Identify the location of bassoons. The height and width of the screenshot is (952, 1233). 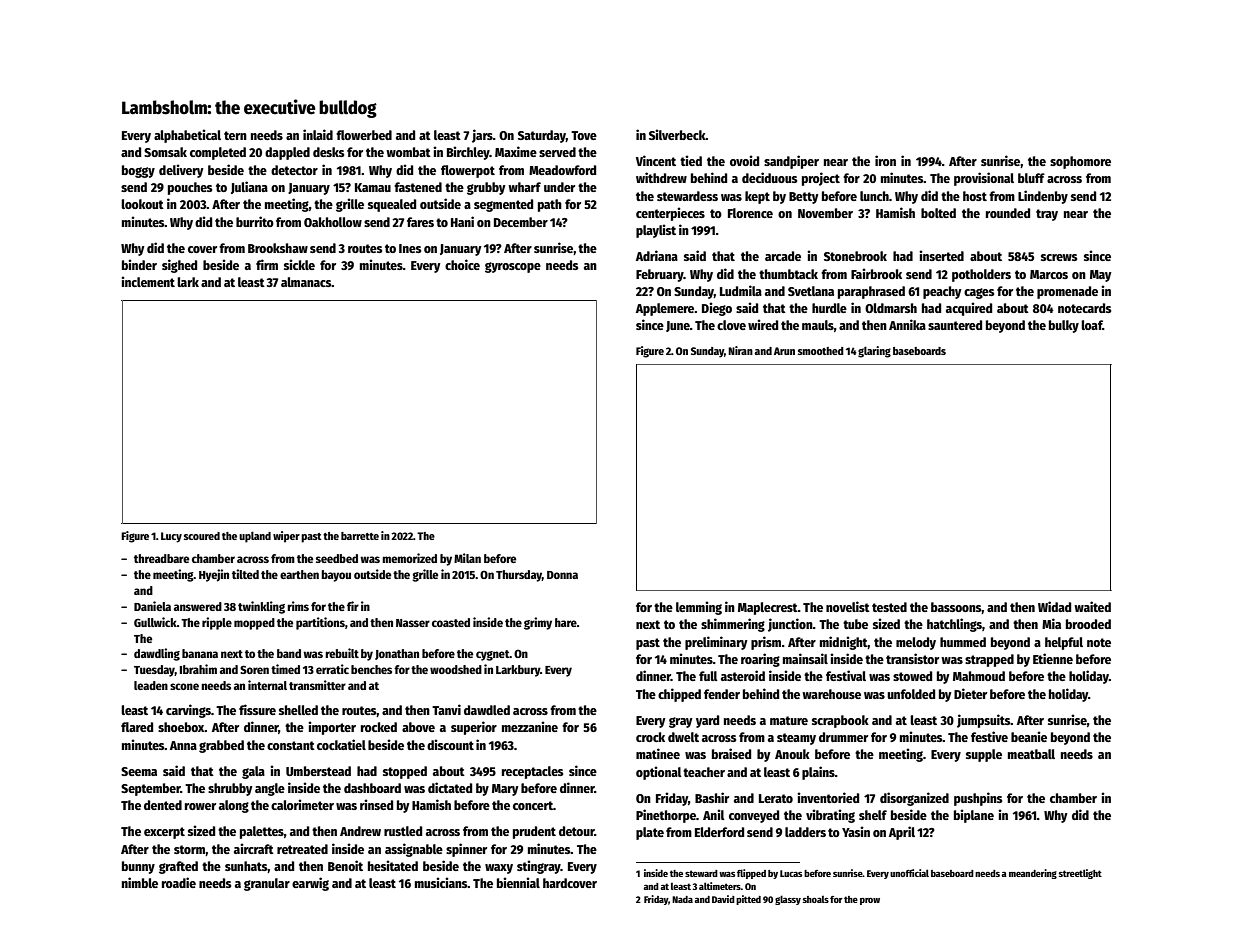
(956, 608).
